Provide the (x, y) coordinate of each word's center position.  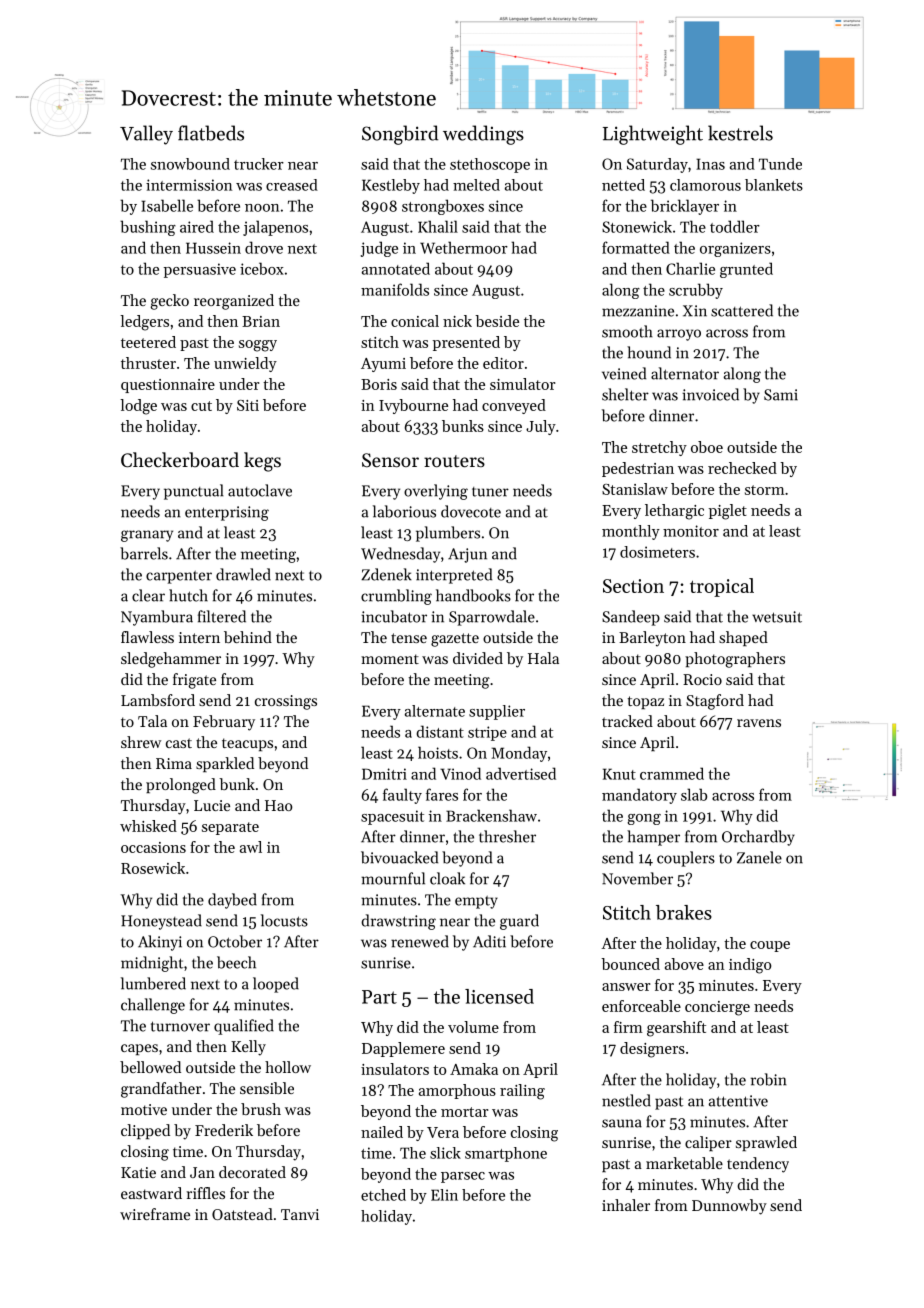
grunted (746, 270)
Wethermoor (464, 247)
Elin (444, 1195)
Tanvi (300, 1214)
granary (147, 536)
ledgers (144, 323)
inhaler (626, 1205)
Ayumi (383, 365)
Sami (781, 395)
